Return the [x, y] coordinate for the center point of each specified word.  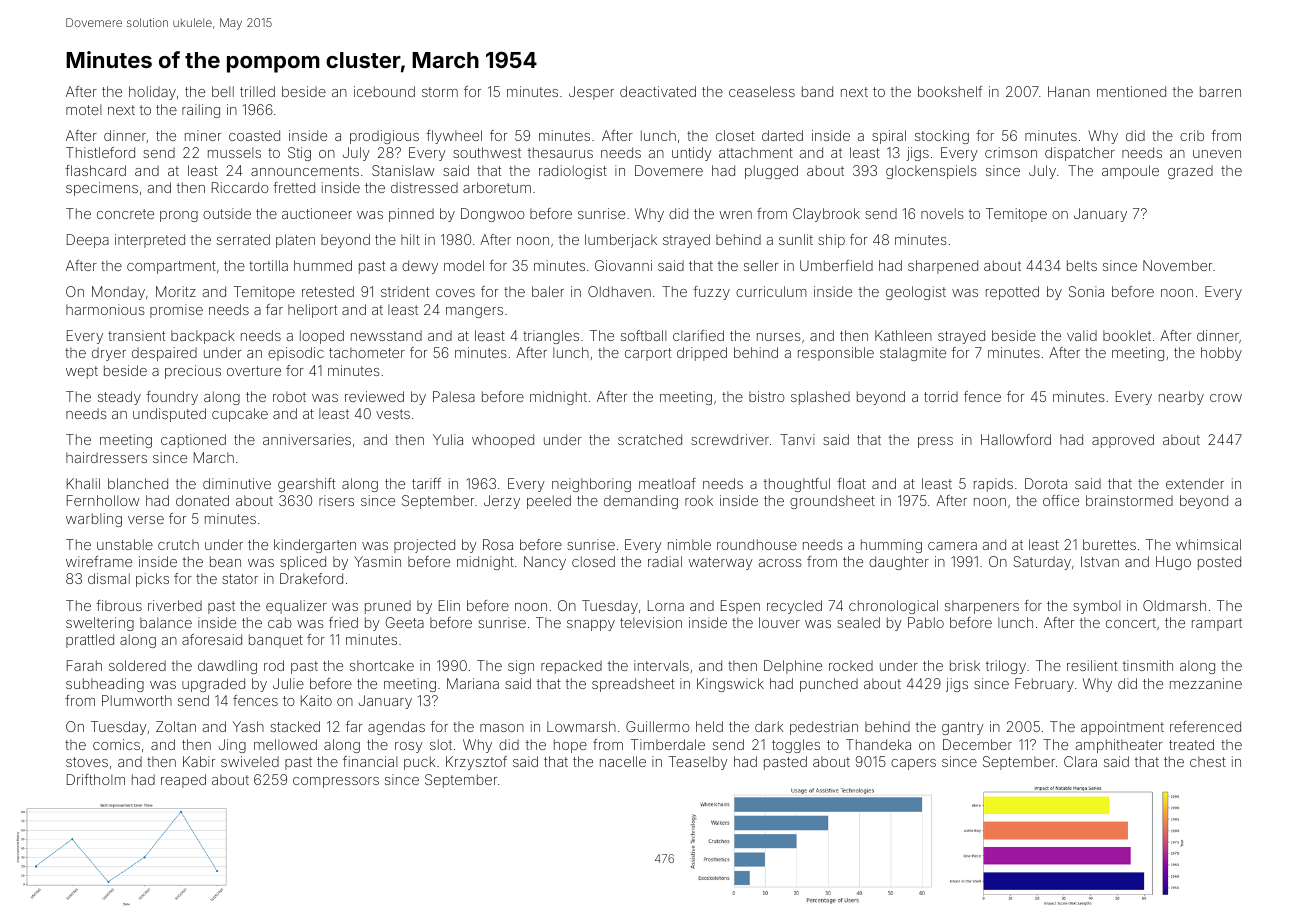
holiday [152, 93]
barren [1220, 91]
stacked [295, 726]
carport [648, 354]
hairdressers [106, 457]
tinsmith [1148, 665]
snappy [591, 625]
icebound [384, 91]
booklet [1127, 335]
